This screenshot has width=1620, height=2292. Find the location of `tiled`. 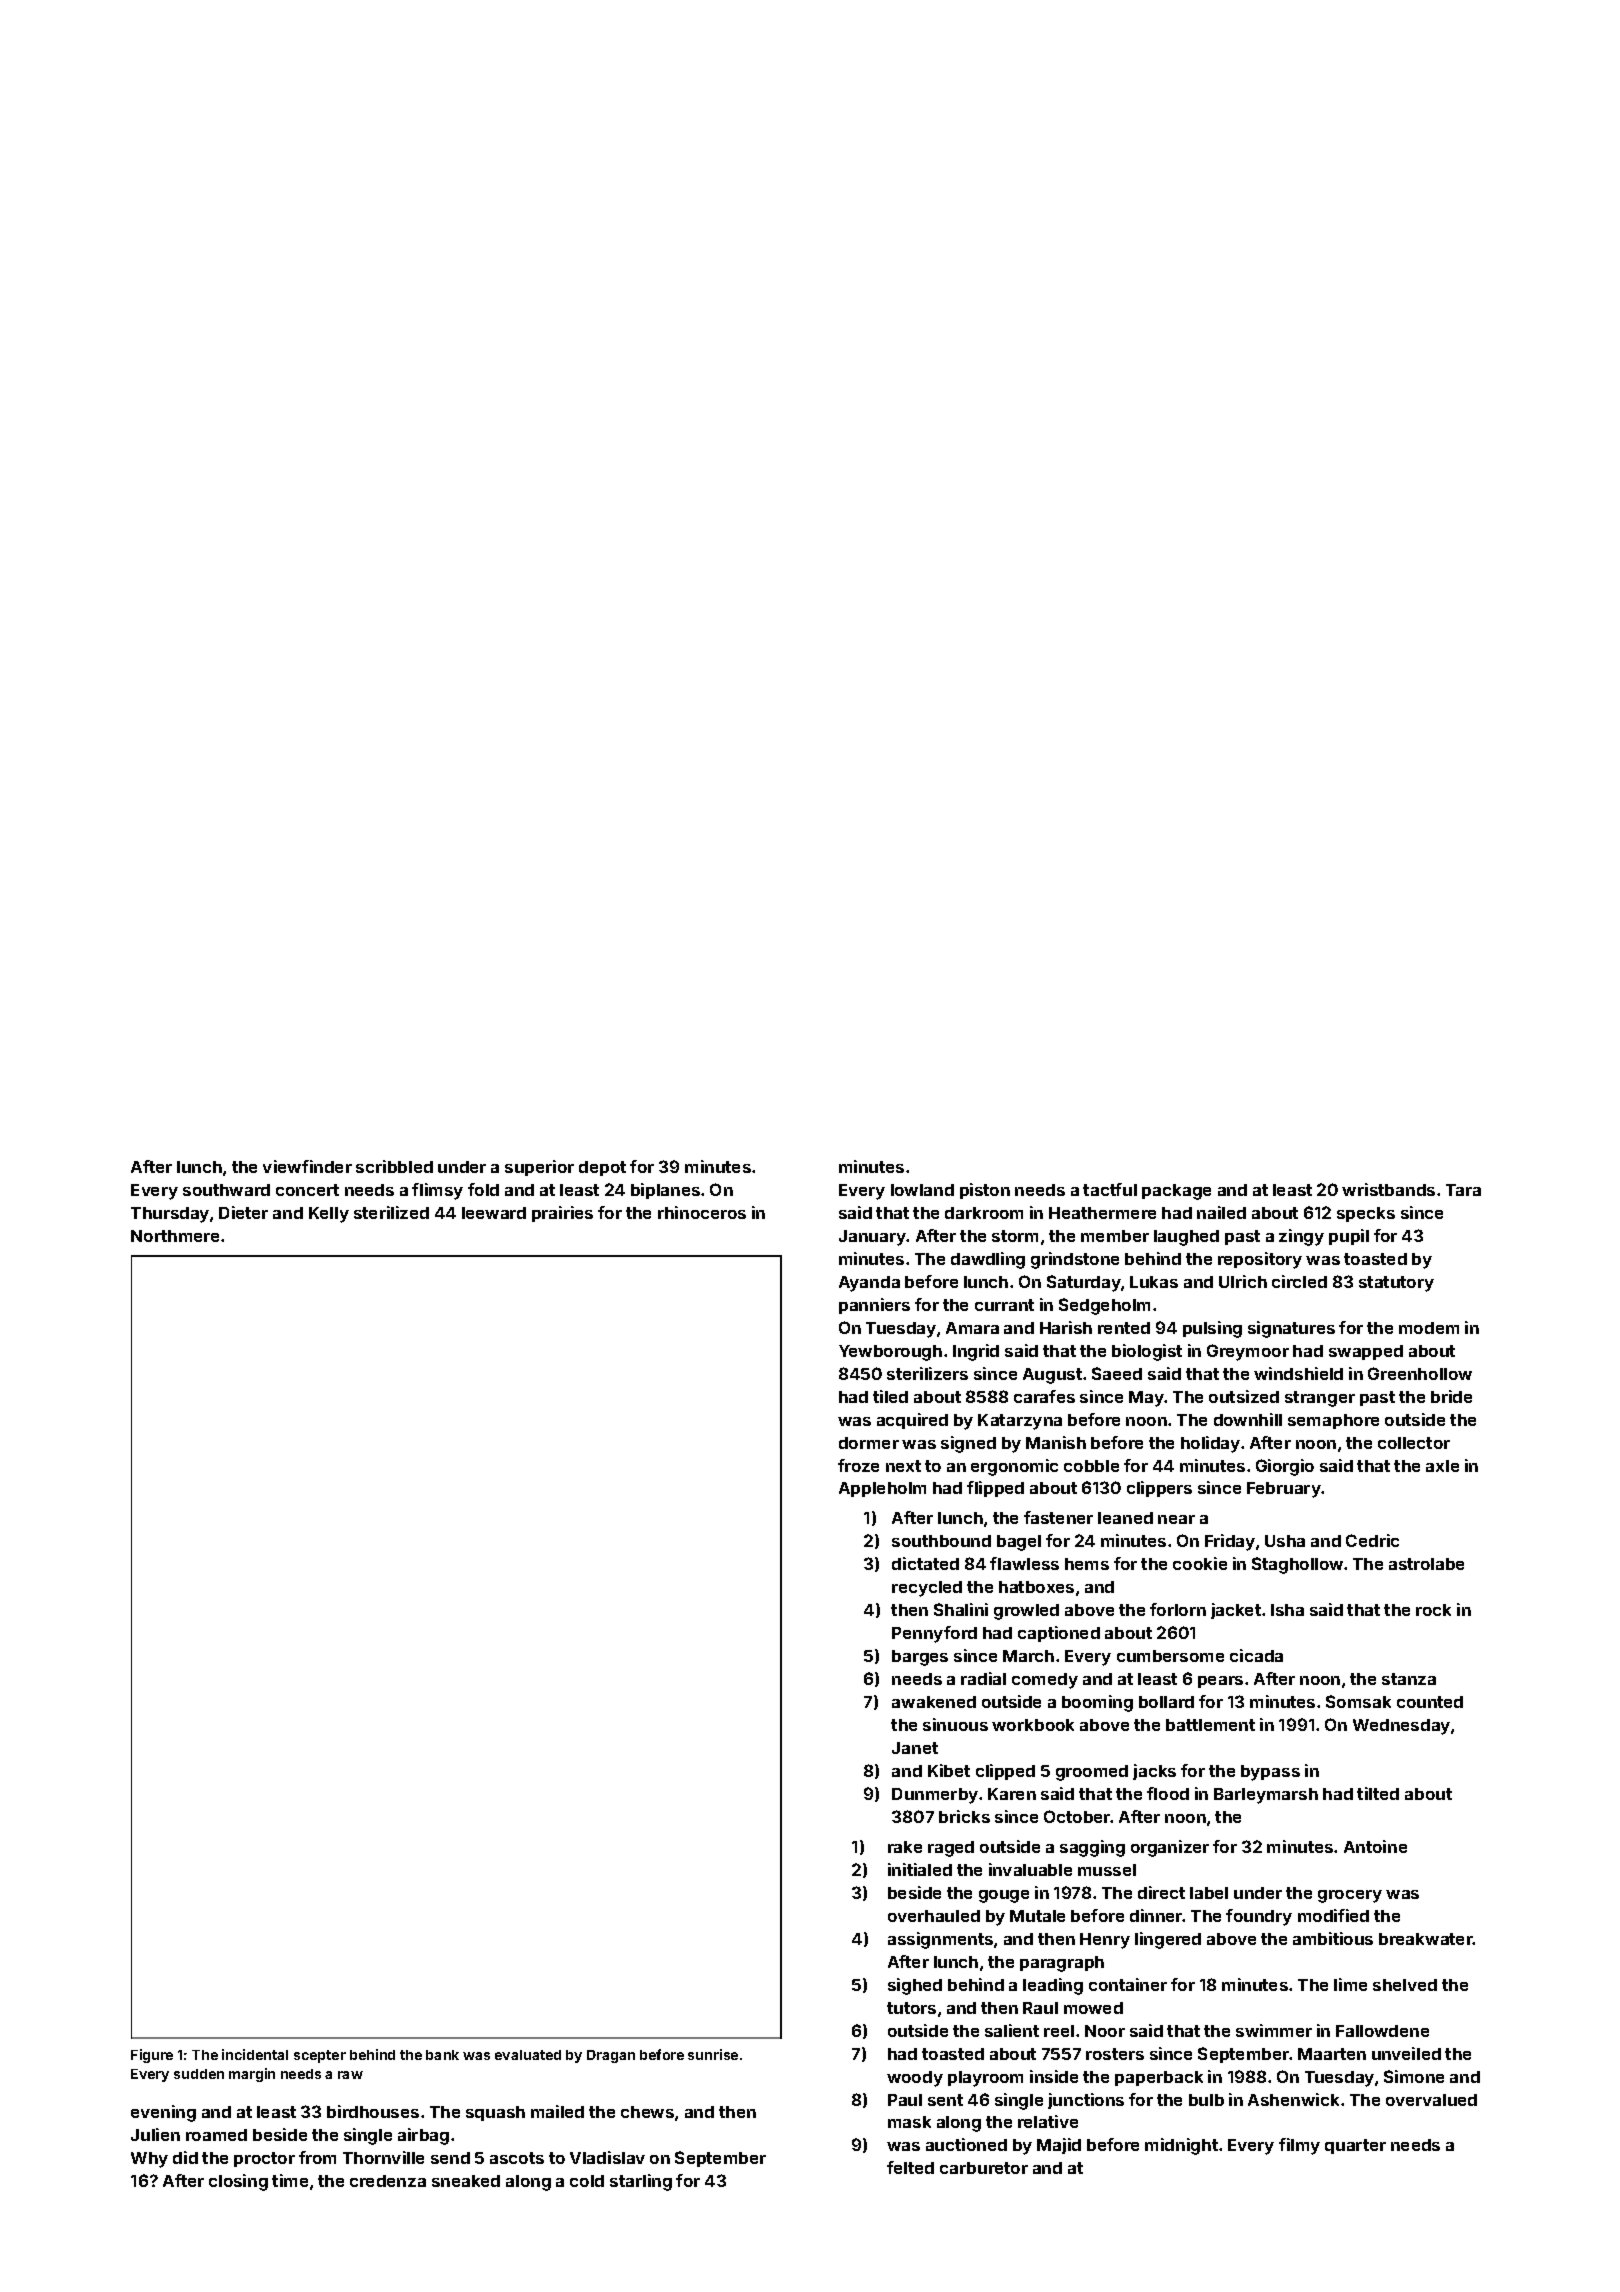

tiled is located at coordinates (890, 1396).
